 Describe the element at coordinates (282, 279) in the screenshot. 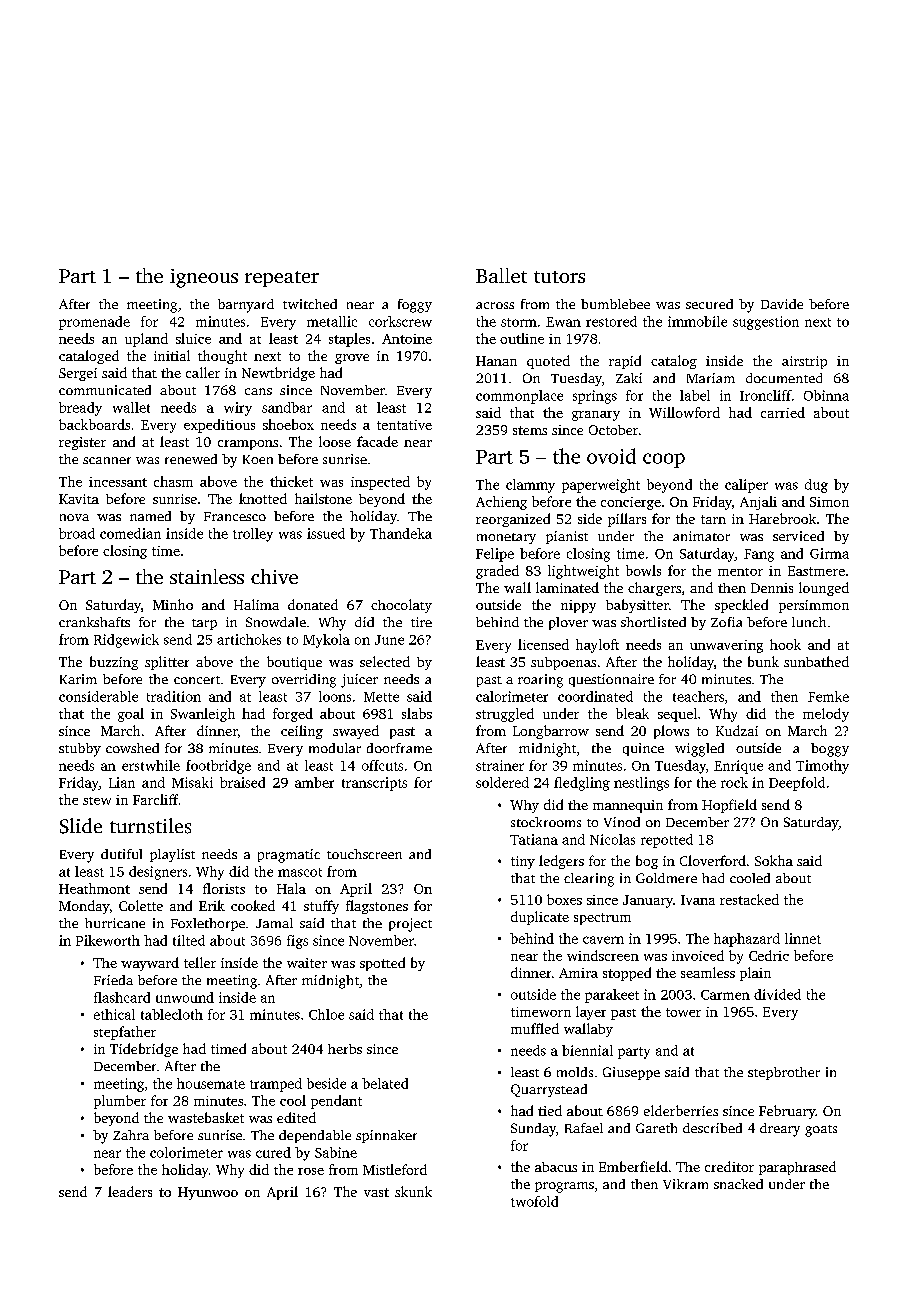

I see `repeater` at that location.
